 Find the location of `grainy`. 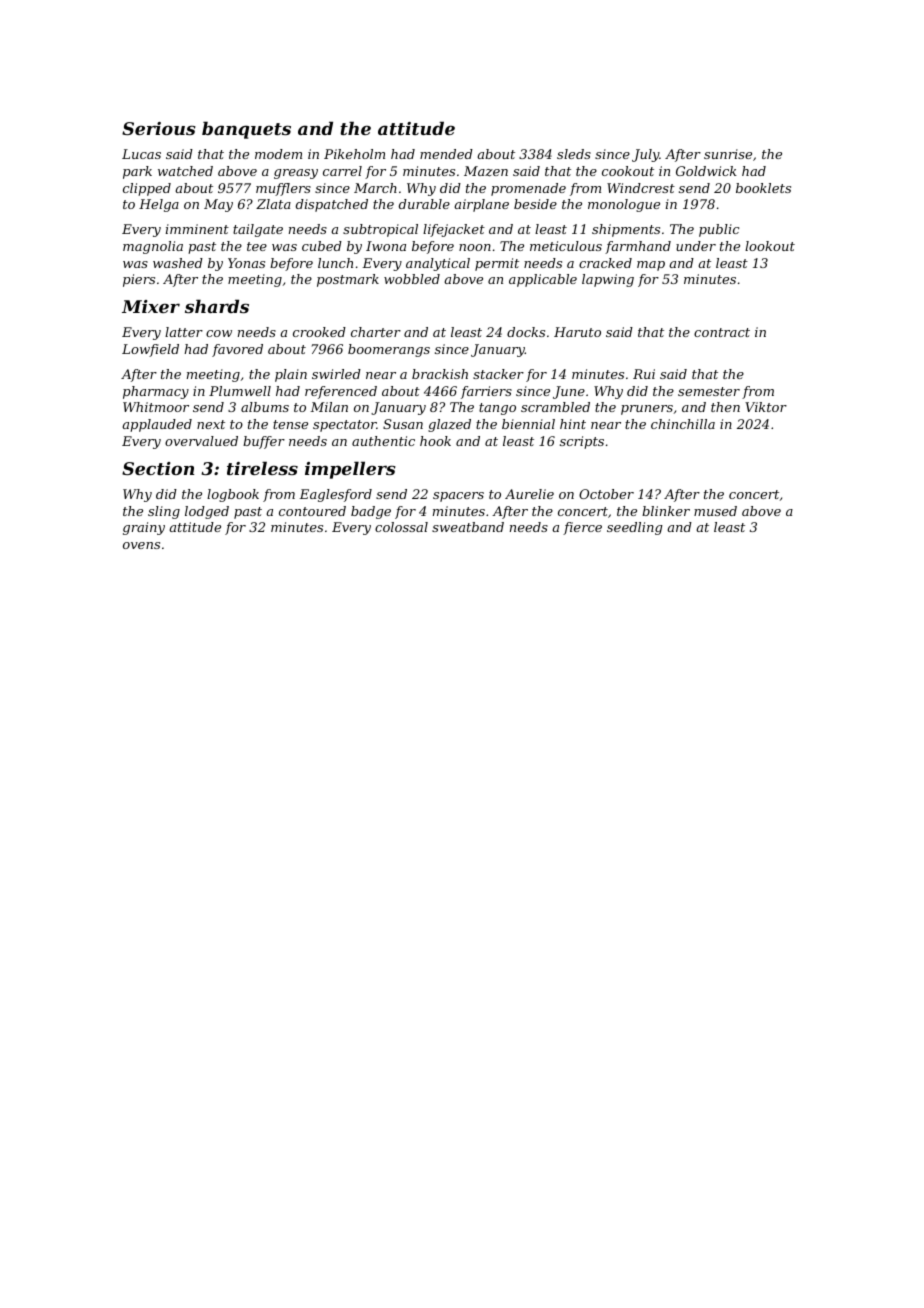

grainy is located at coordinates (144, 528).
